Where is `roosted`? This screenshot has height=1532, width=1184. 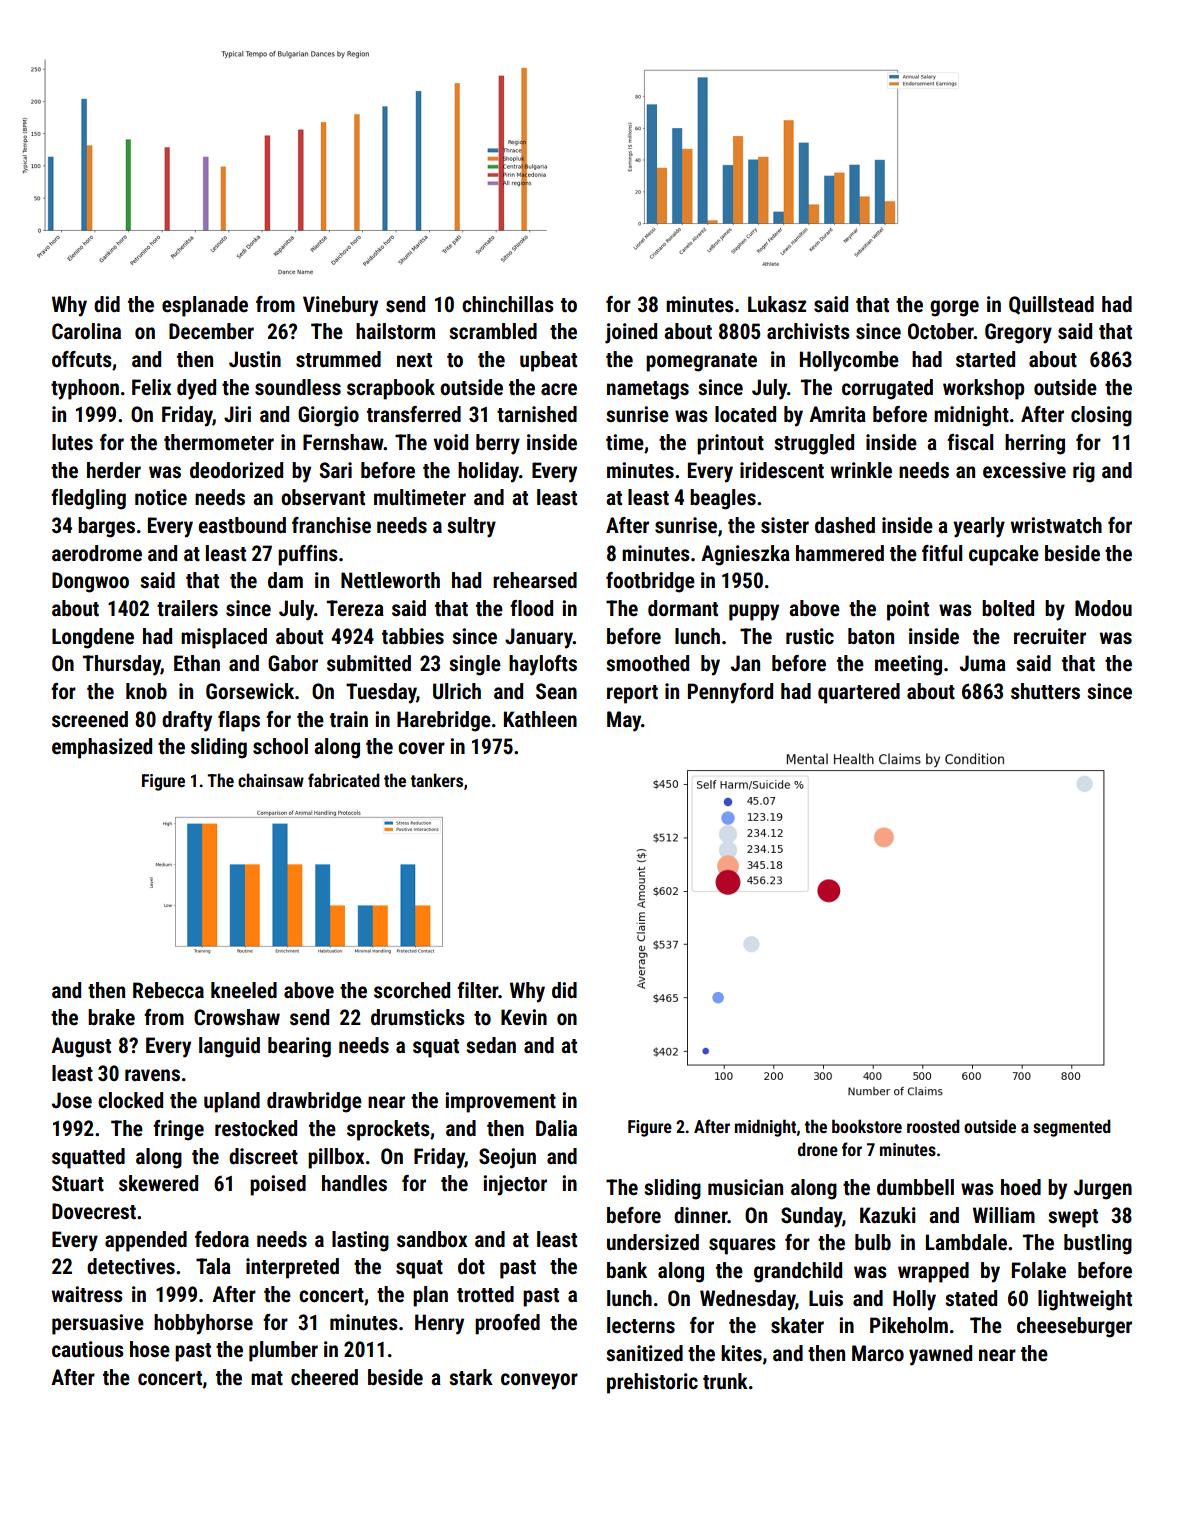 roosted is located at coordinates (933, 1126).
